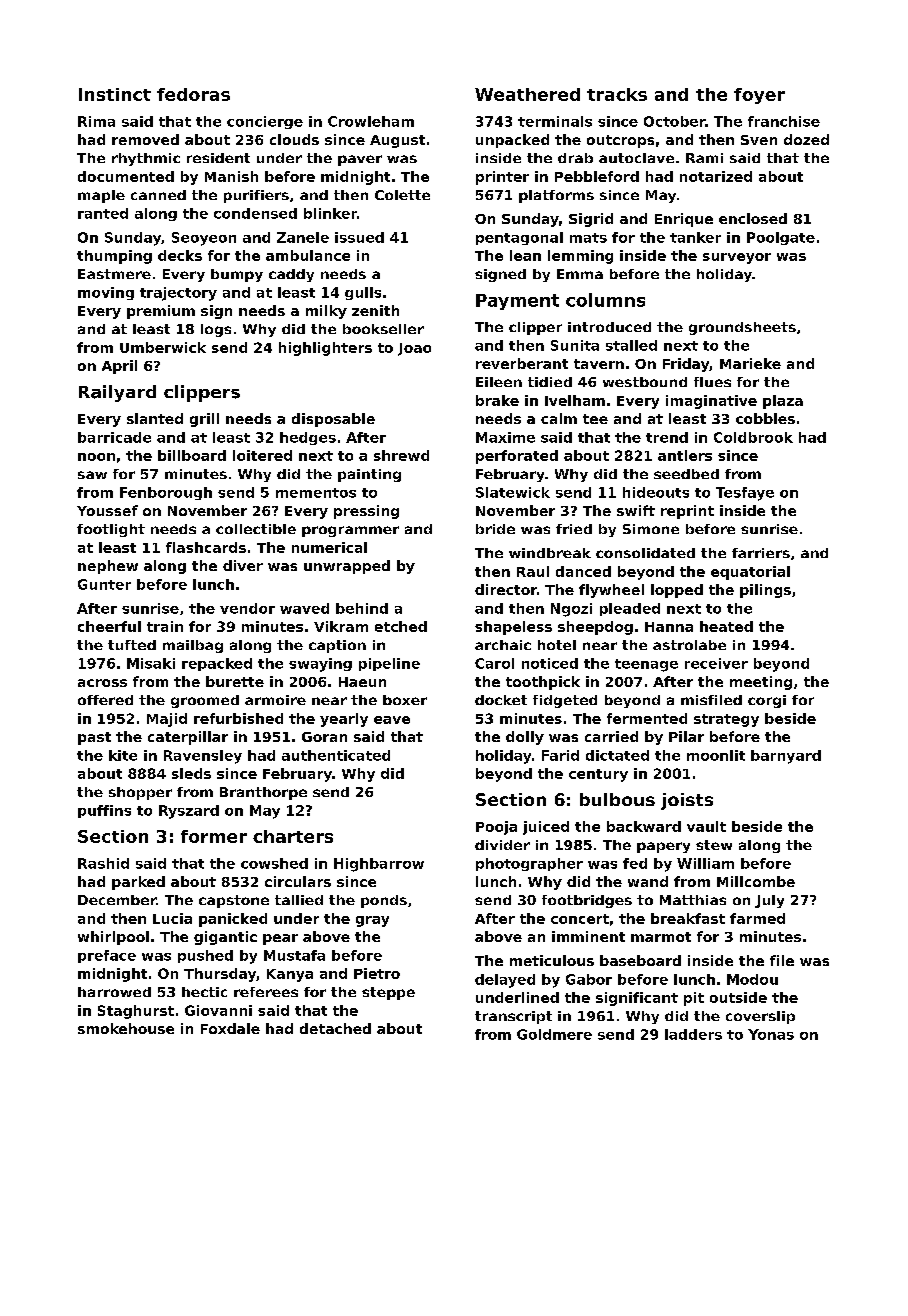 The width and height of the page is (908, 1316). Describe the element at coordinates (517, 302) in the page. I see `Payment` at that location.
